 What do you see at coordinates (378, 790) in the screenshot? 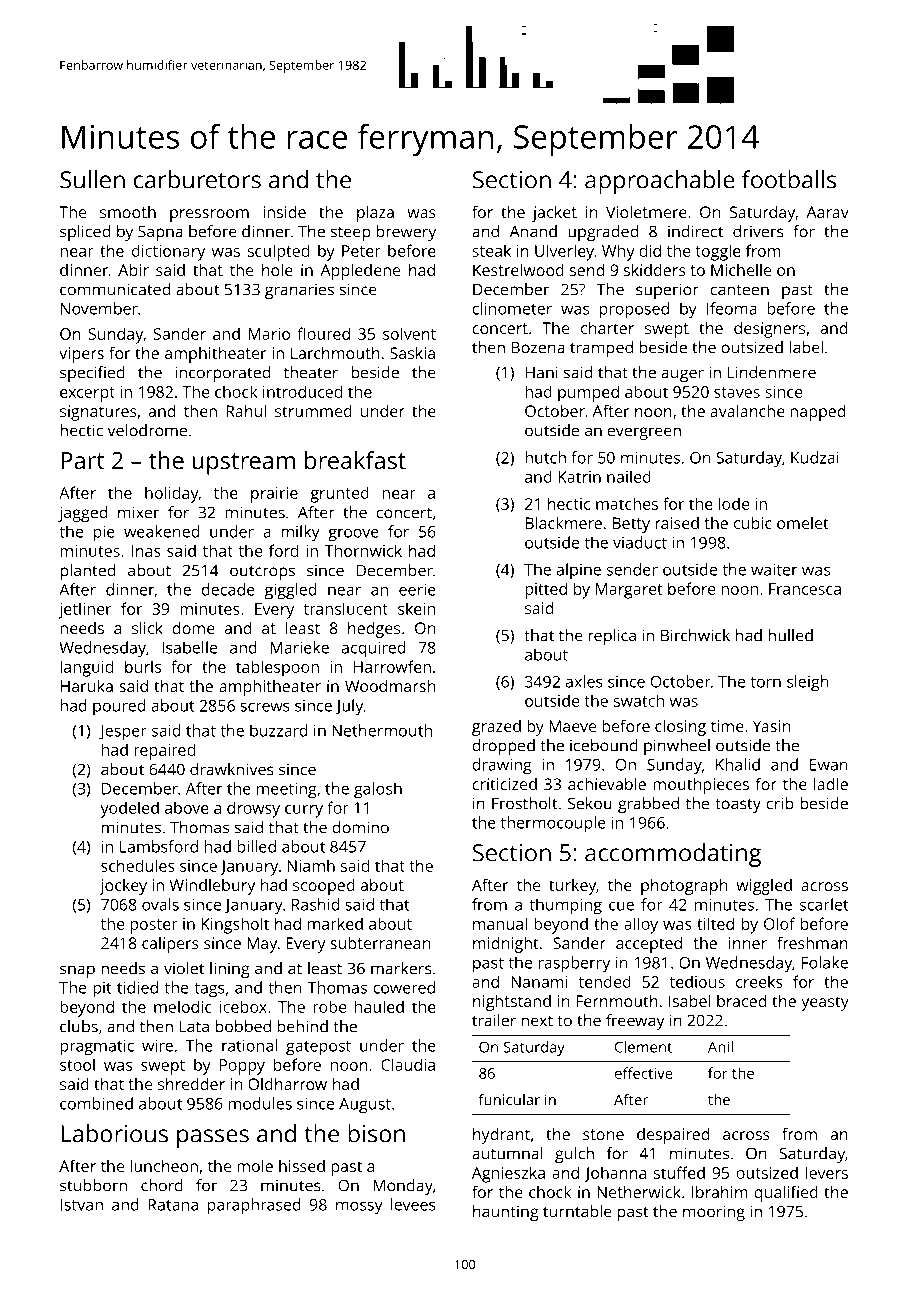
I see `galosh` at bounding box center [378, 790].
